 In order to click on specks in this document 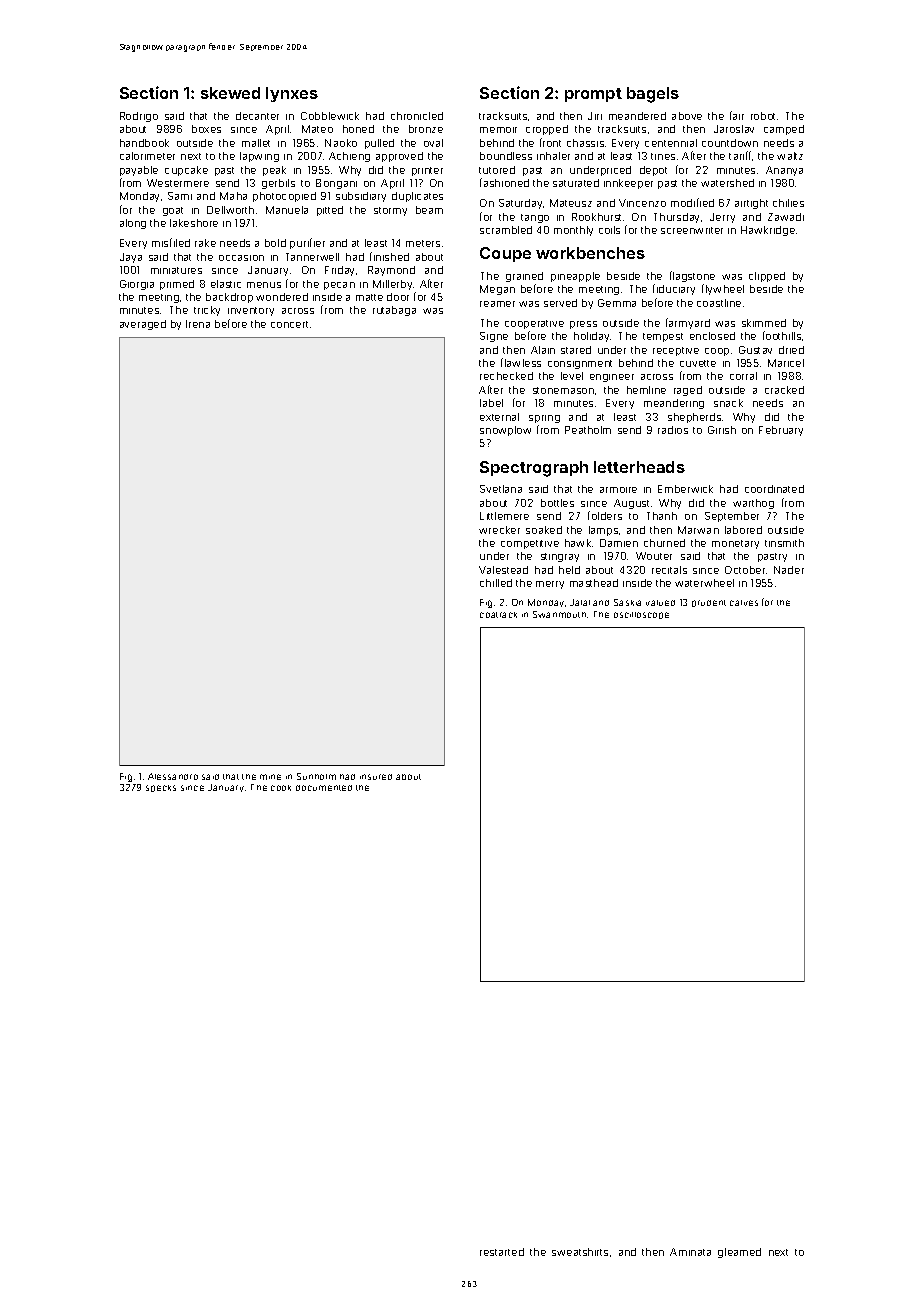, I will do `click(161, 788)`.
